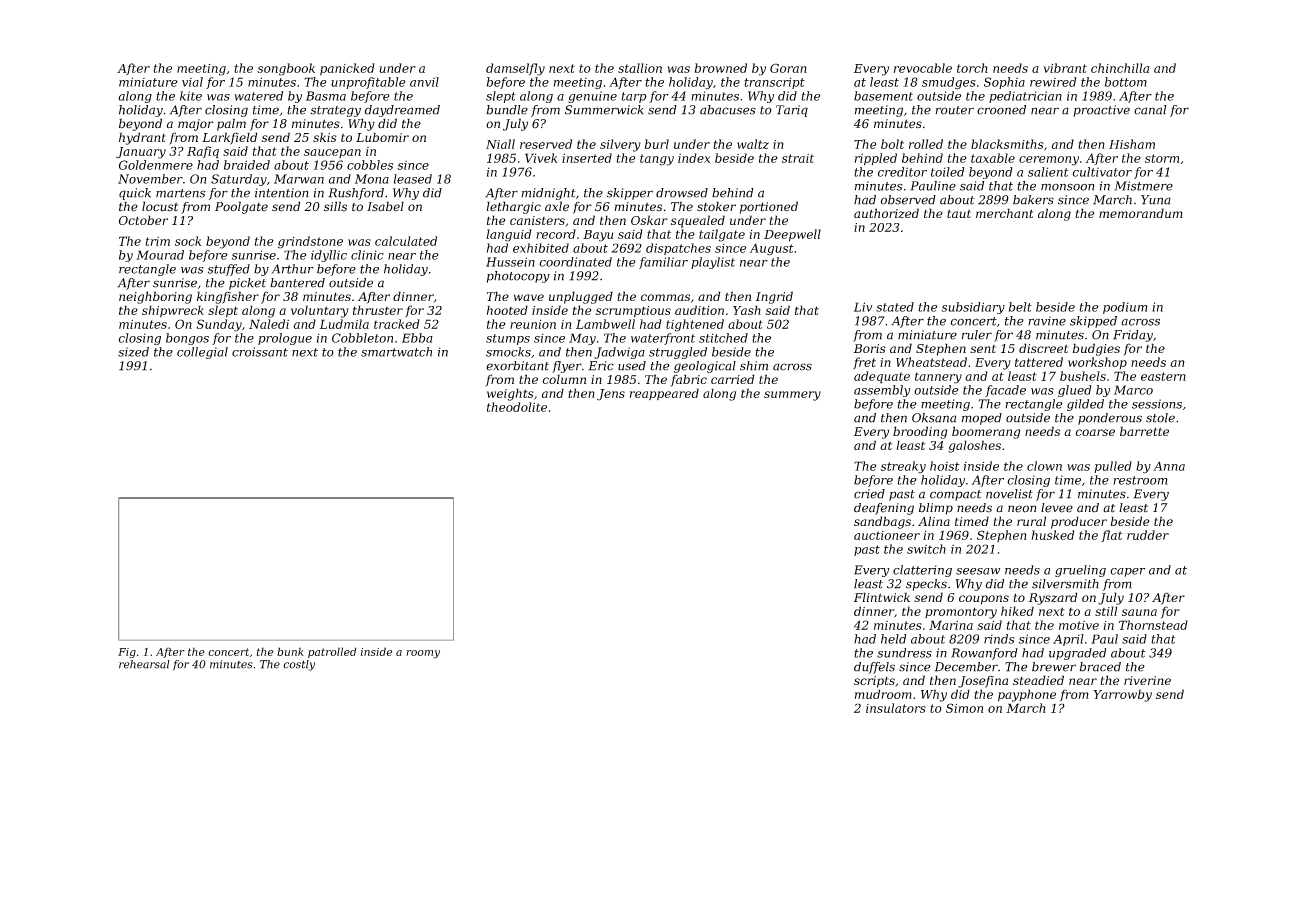 The height and width of the screenshot is (924, 1308). What do you see at coordinates (772, 250) in the screenshot?
I see `August` at bounding box center [772, 250].
